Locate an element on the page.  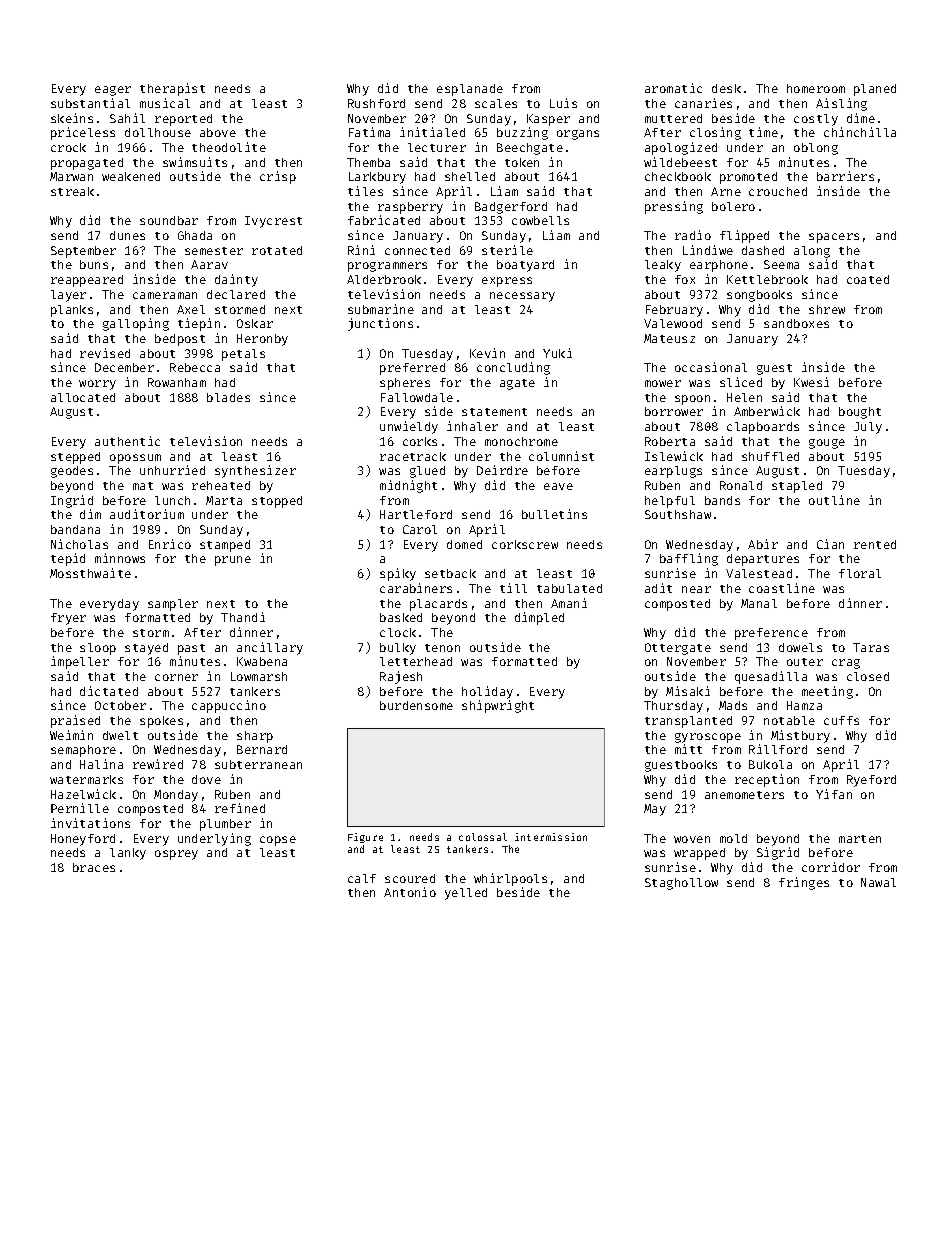
Marwan is located at coordinates (71, 176).
